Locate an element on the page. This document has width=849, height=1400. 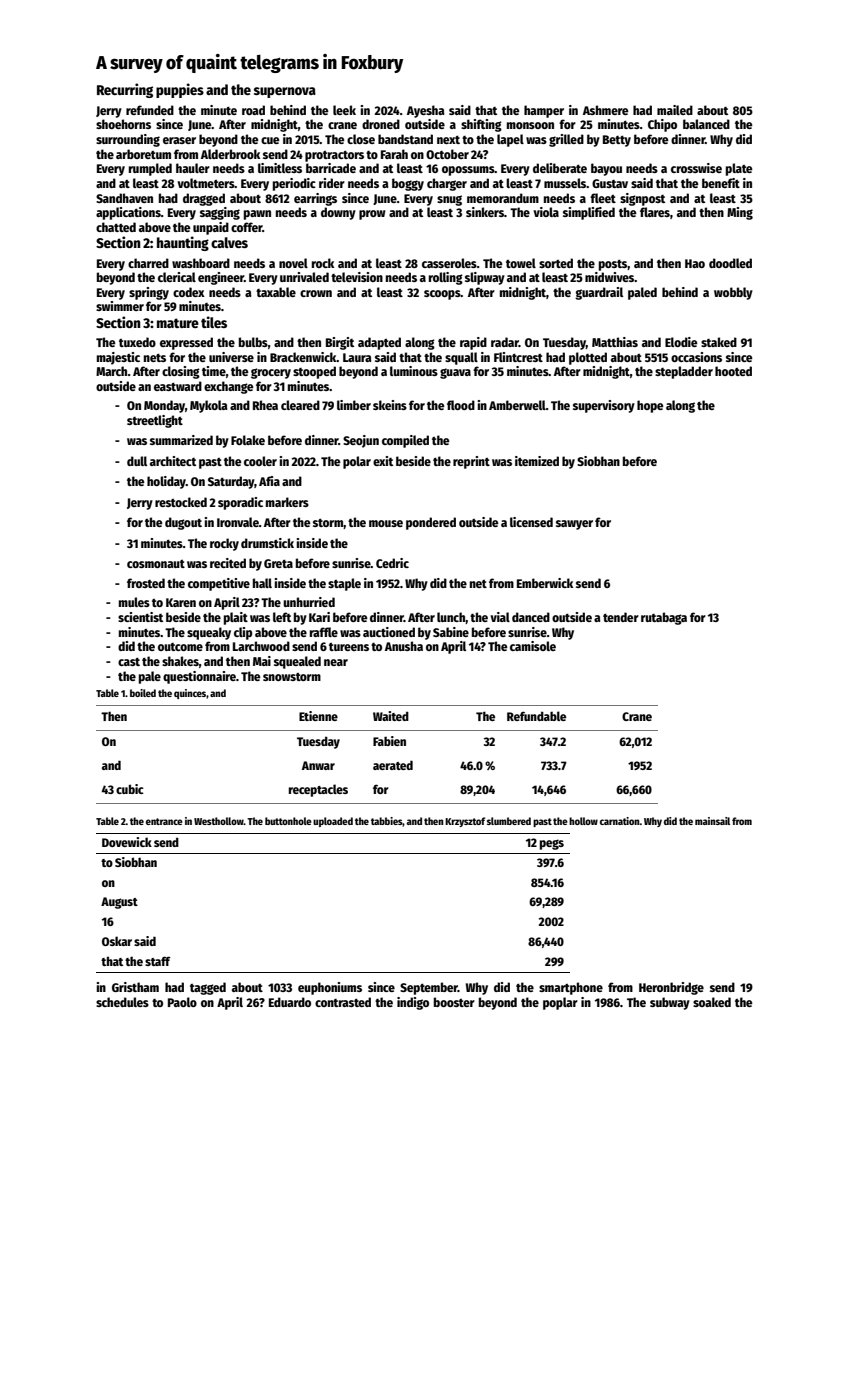
hamper is located at coordinates (544, 111).
